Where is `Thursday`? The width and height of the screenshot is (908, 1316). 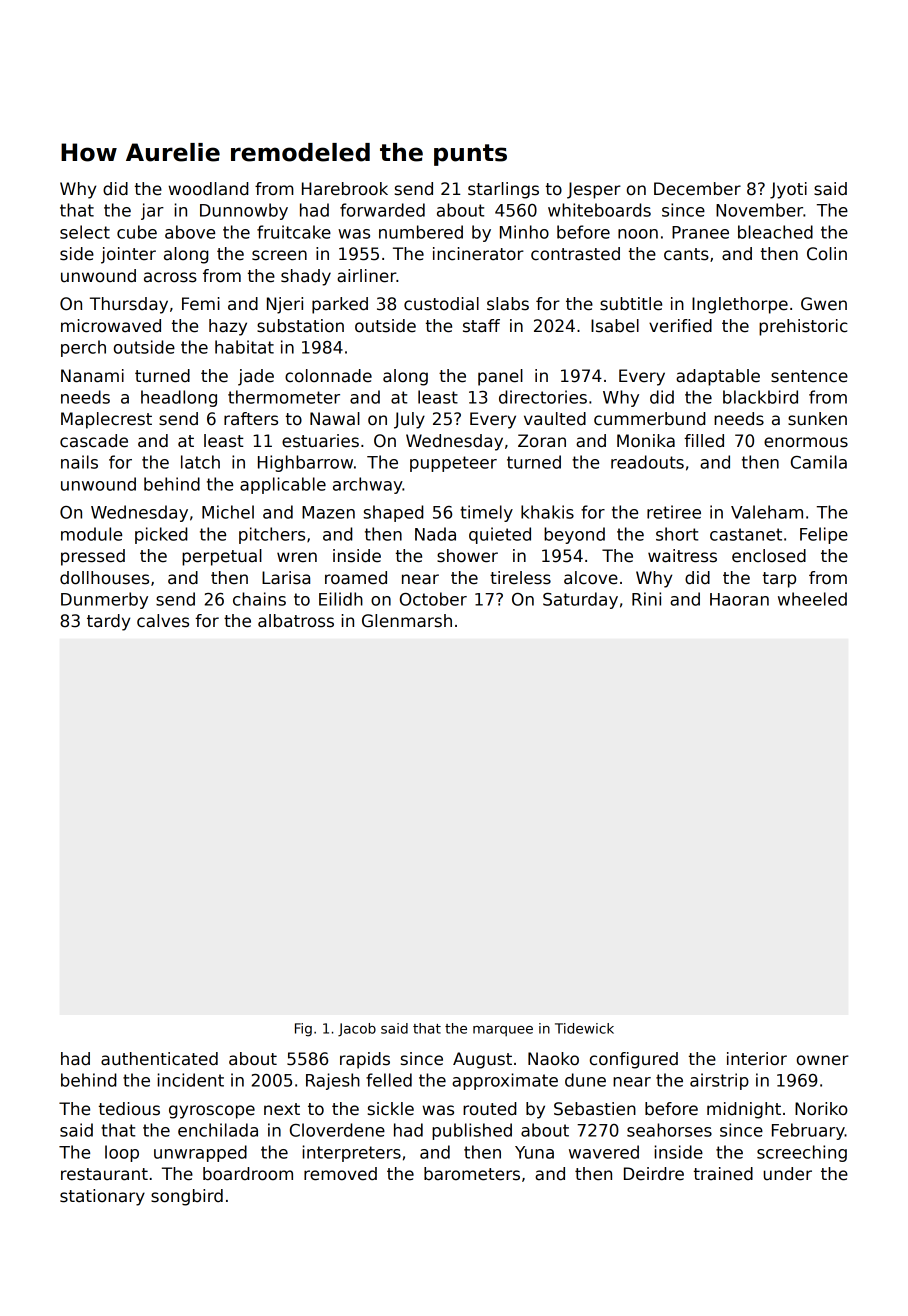
Thursday is located at coordinates (129, 305).
